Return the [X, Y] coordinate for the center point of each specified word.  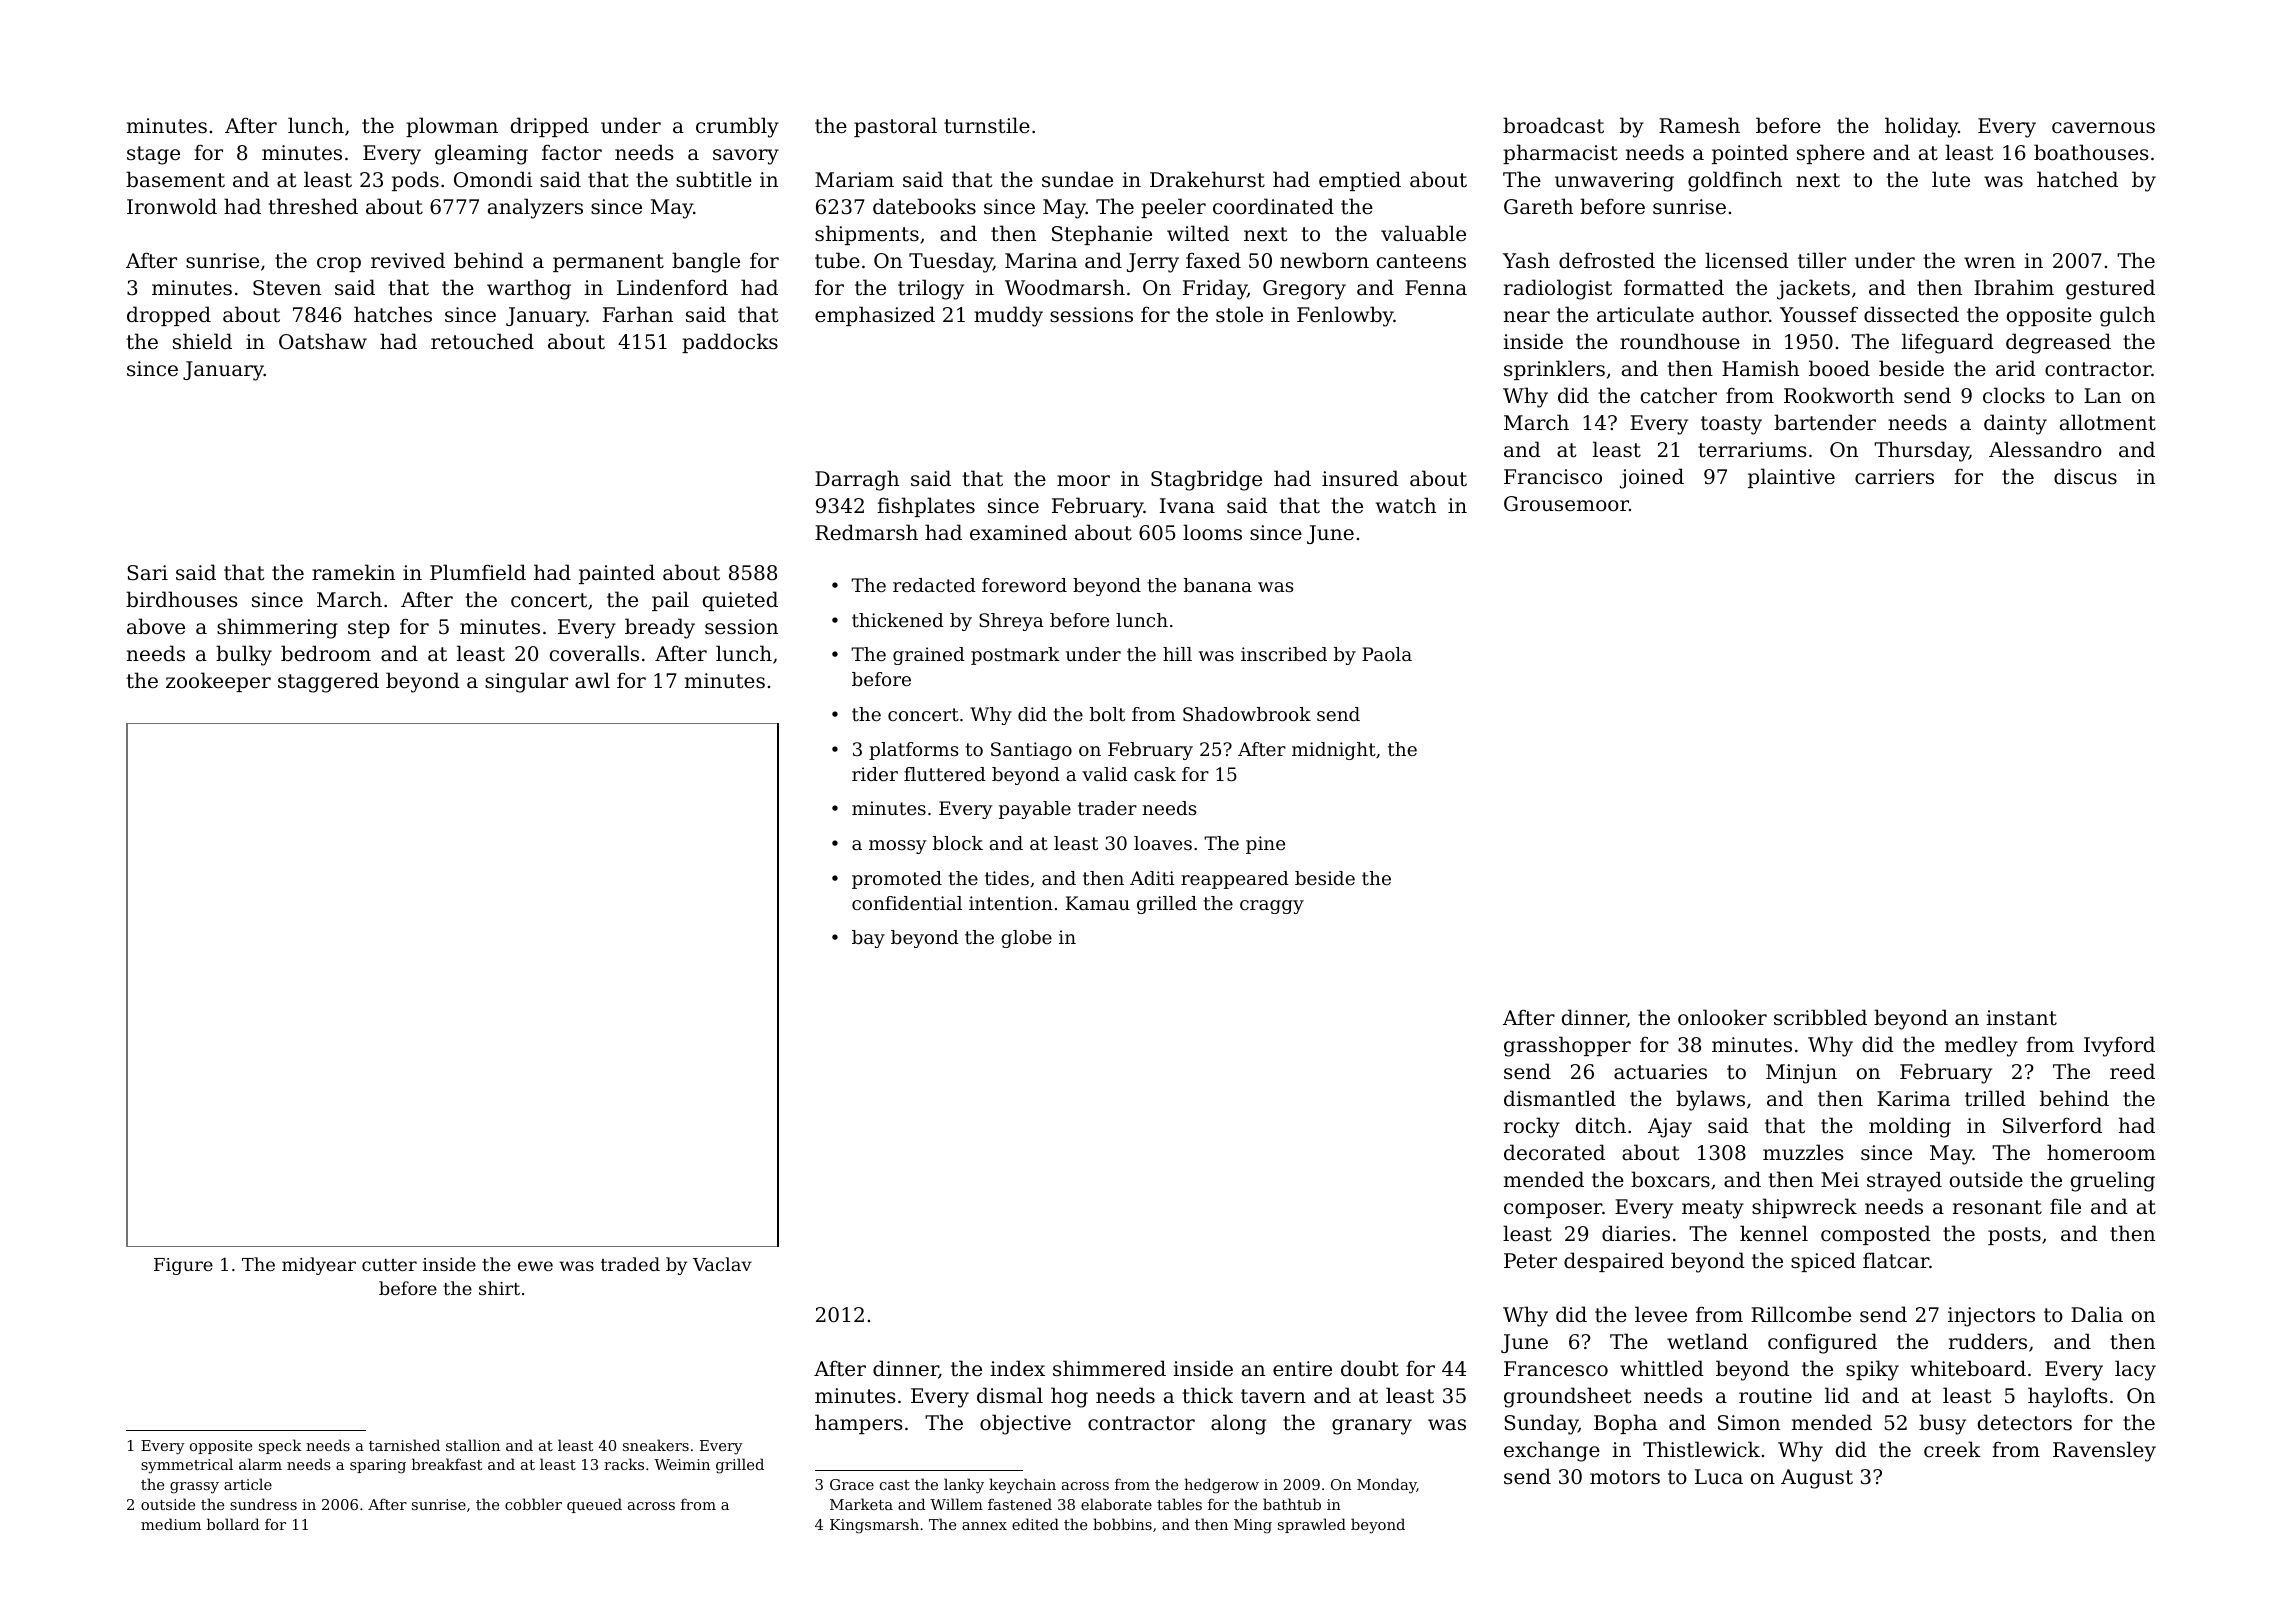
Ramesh [1699, 125]
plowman [452, 127]
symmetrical [187, 1466]
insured [1360, 478]
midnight [1334, 751]
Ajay [1670, 1128]
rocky [1532, 1127]
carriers [1894, 477]
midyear [319, 1266]
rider [875, 774]
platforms [914, 751]
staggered [328, 682]
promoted [897, 880]
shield [202, 341]
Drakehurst [1207, 179]
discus [2085, 476]
